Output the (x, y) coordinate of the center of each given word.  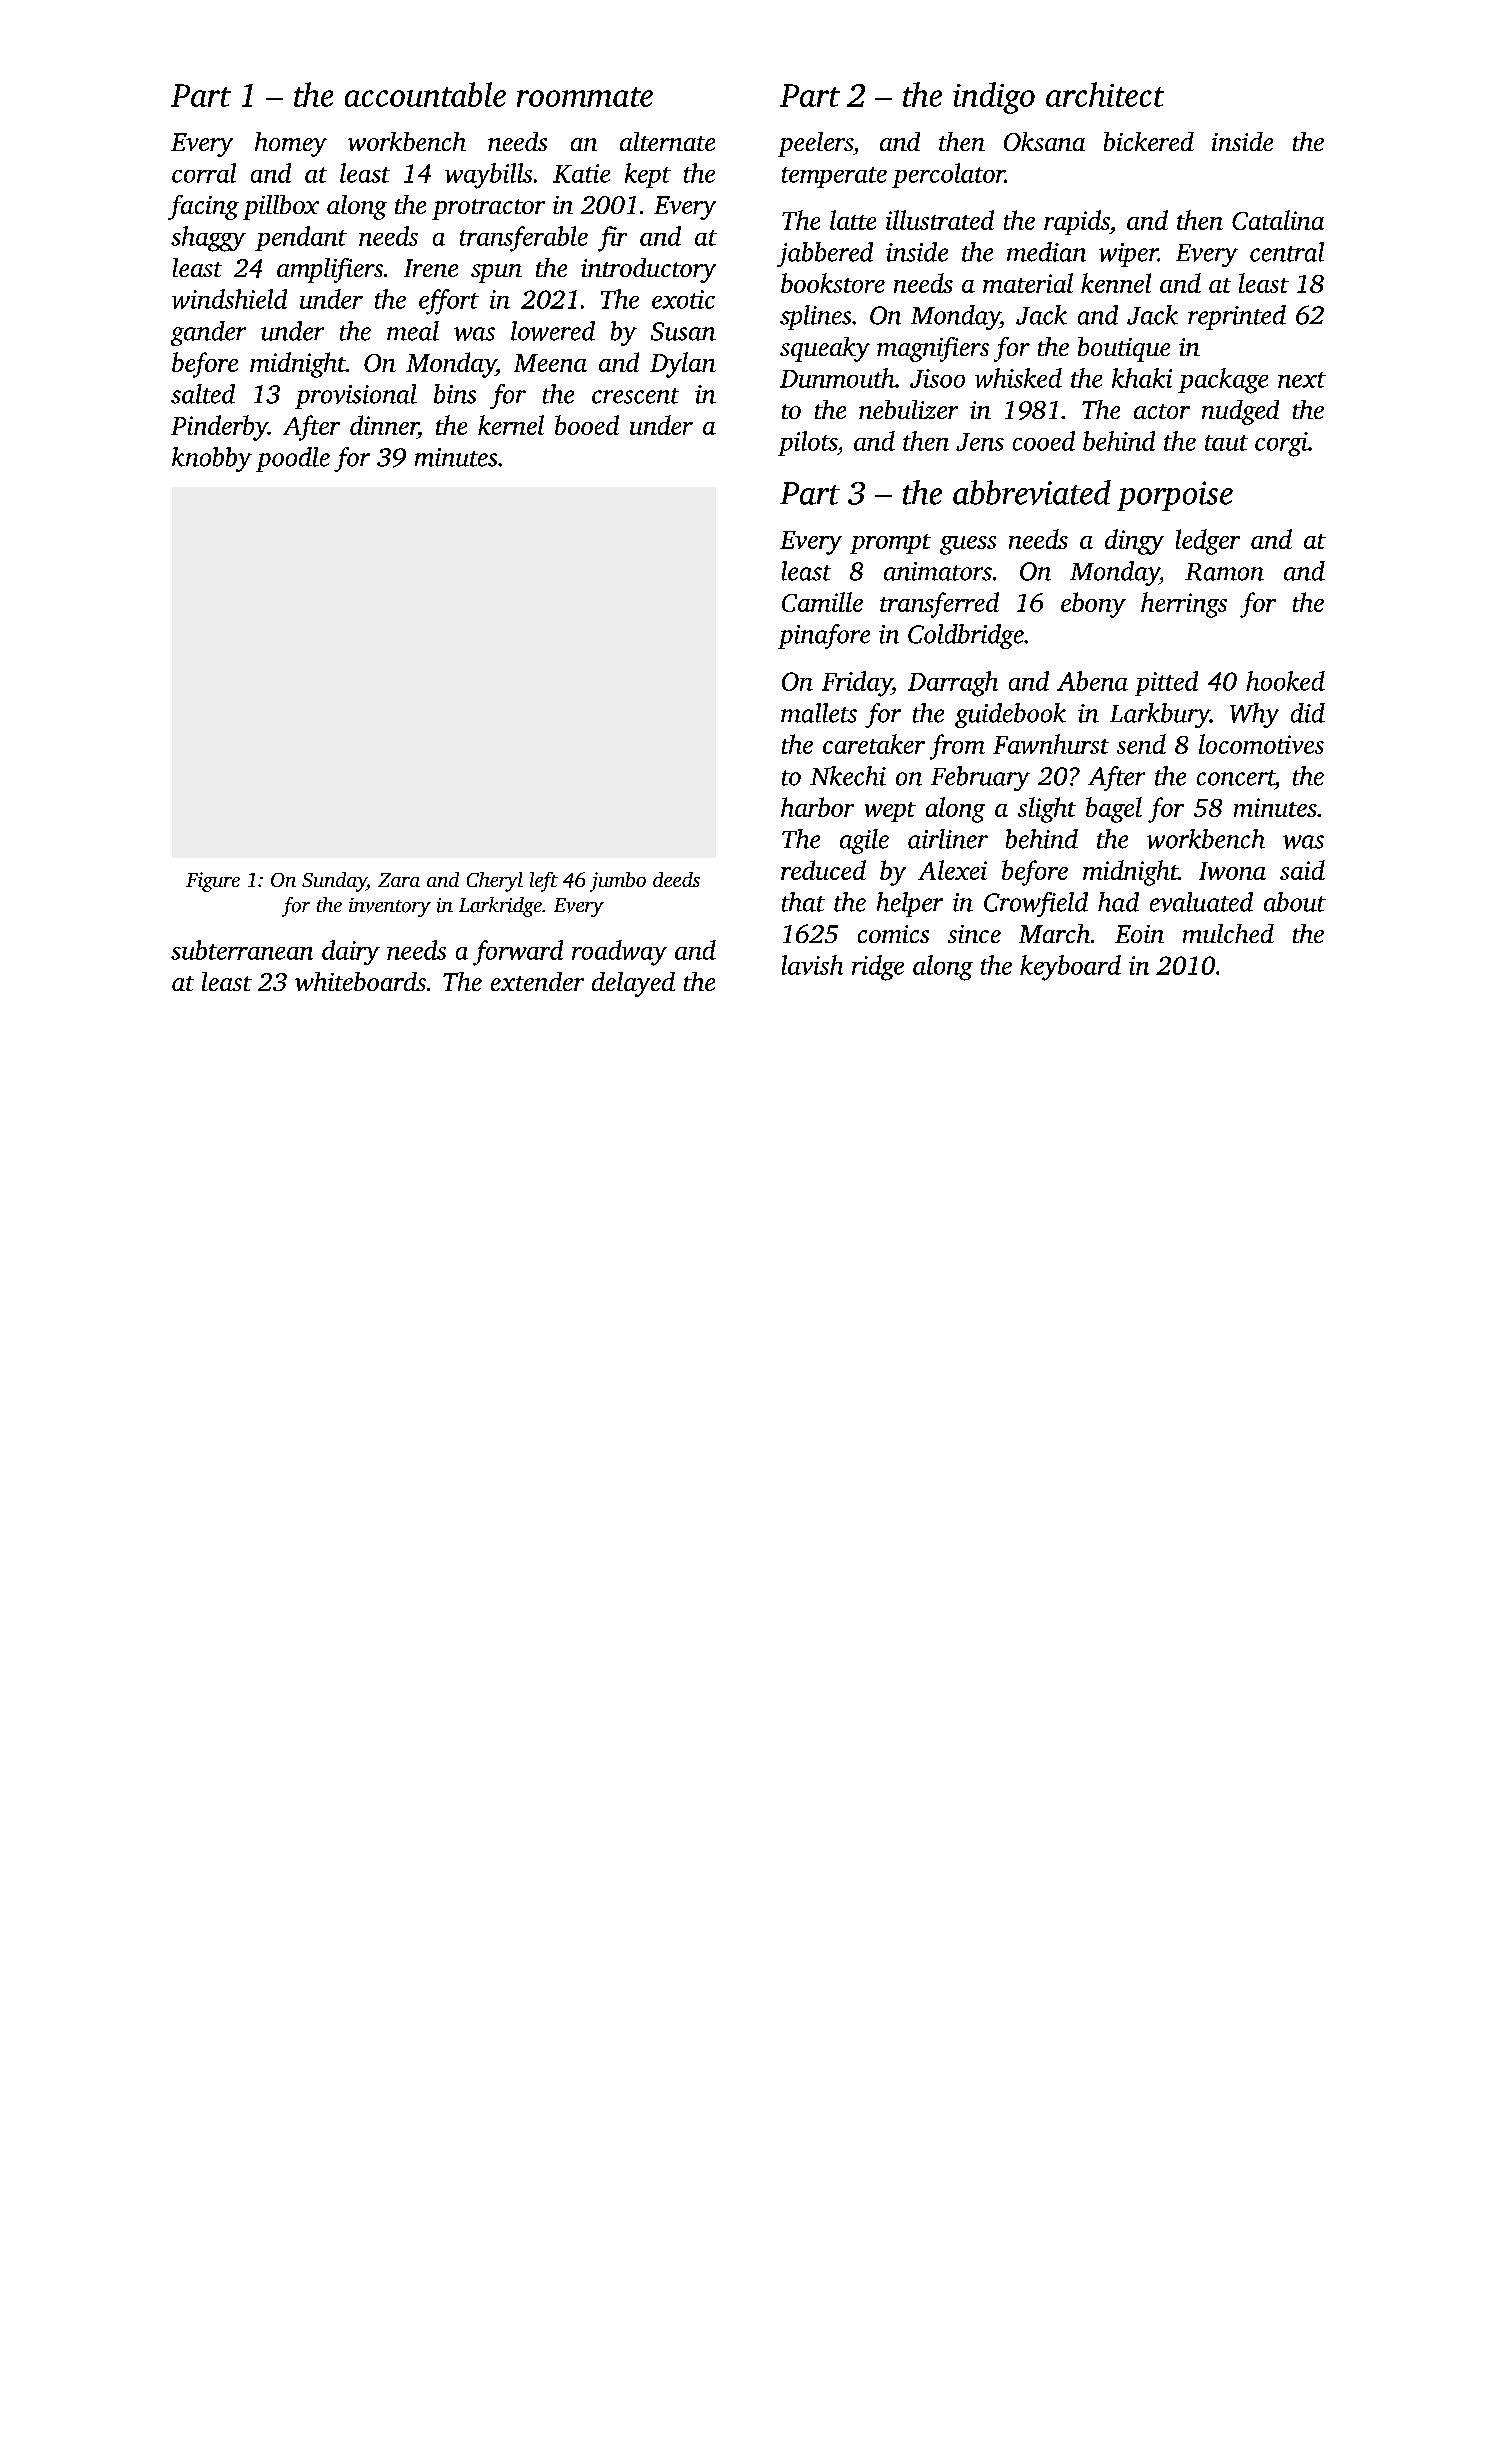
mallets (819, 713)
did (1308, 713)
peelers (815, 144)
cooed (1044, 441)
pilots (807, 443)
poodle (293, 459)
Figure (213, 882)
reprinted (1237, 317)
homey (291, 144)
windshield (229, 299)
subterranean (242, 950)
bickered (1149, 141)
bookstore (833, 283)
